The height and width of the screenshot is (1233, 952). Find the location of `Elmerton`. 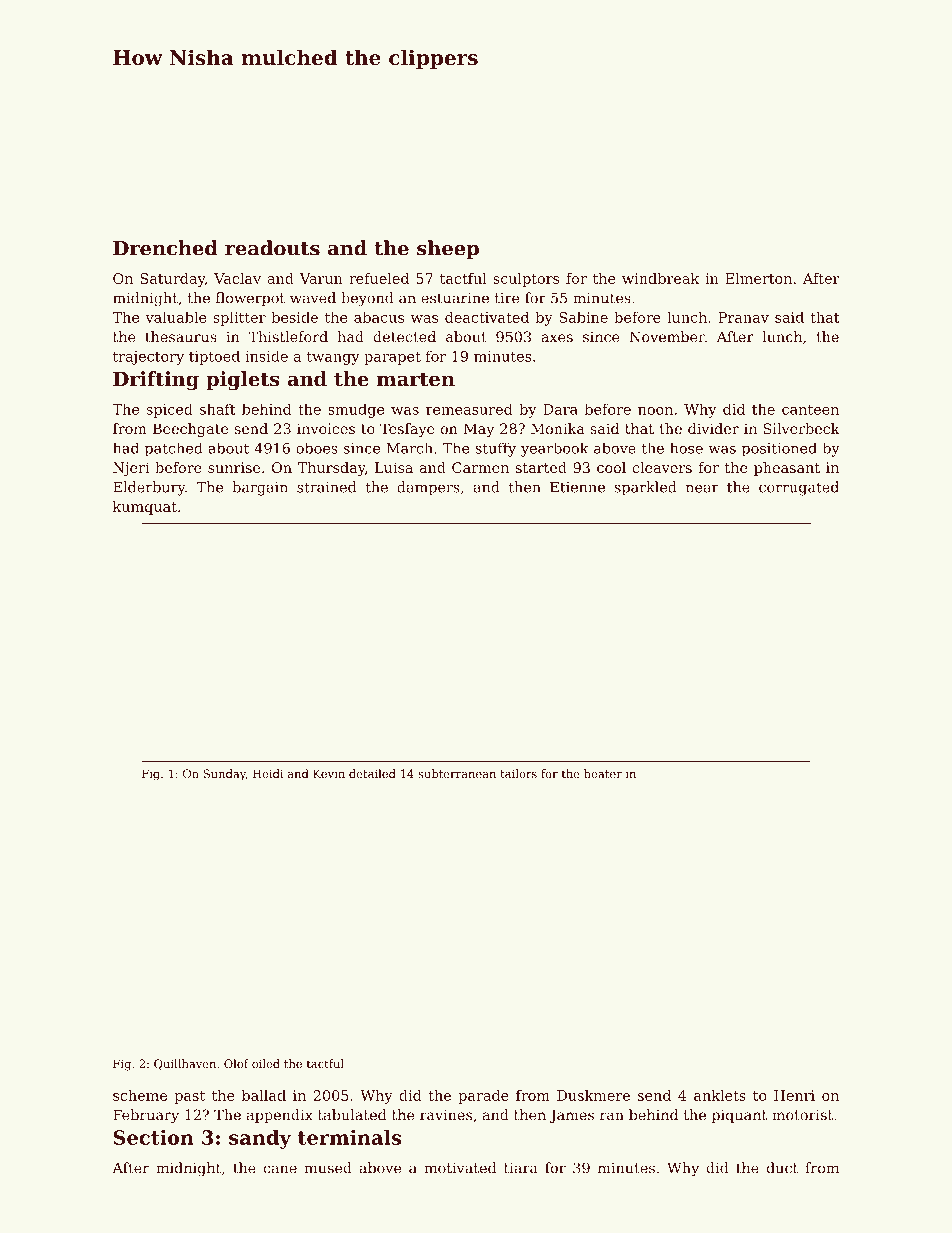

Elmerton is located at coordinates (758, 278).
